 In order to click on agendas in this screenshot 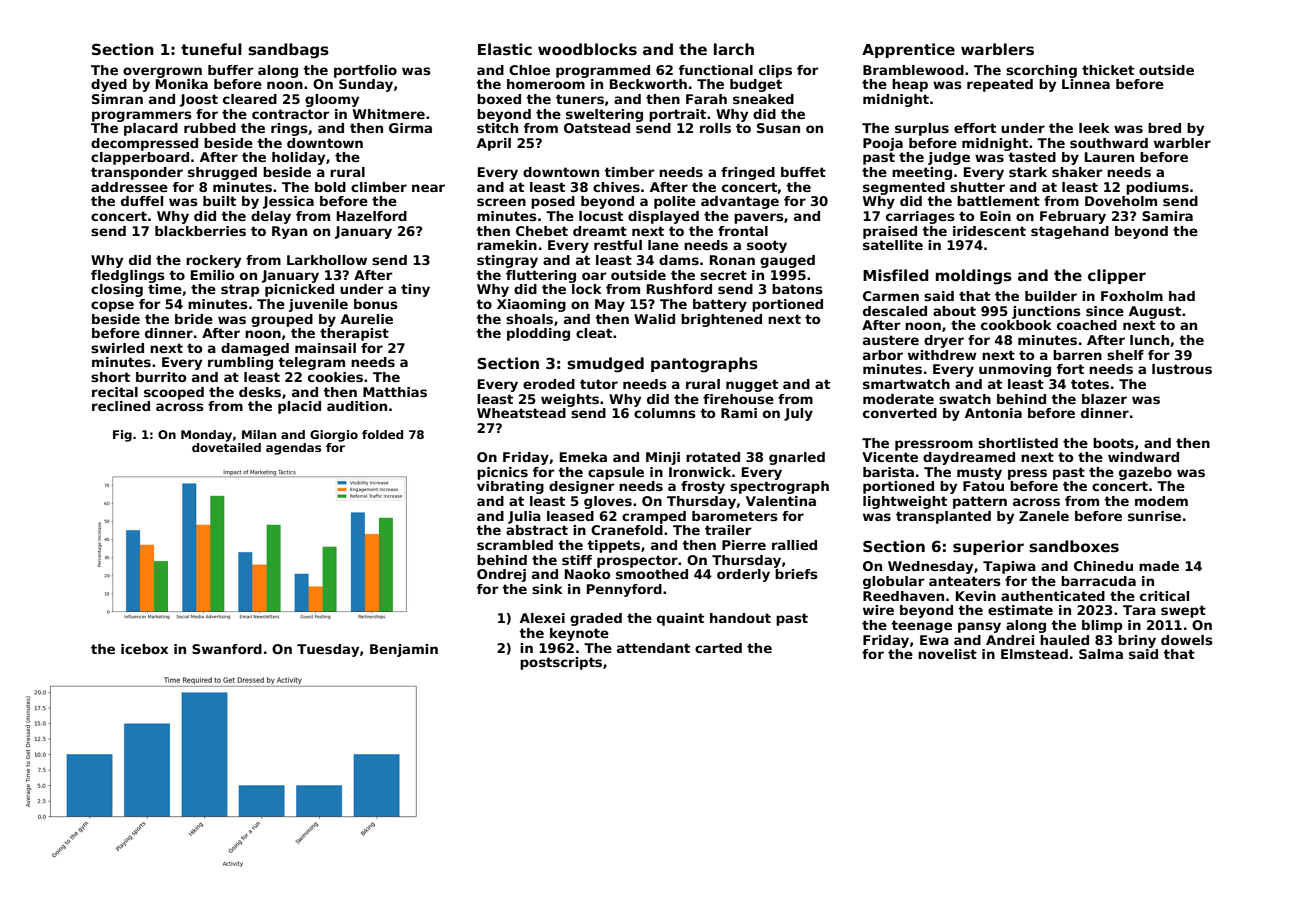, I will do `click(293, 449)`.
